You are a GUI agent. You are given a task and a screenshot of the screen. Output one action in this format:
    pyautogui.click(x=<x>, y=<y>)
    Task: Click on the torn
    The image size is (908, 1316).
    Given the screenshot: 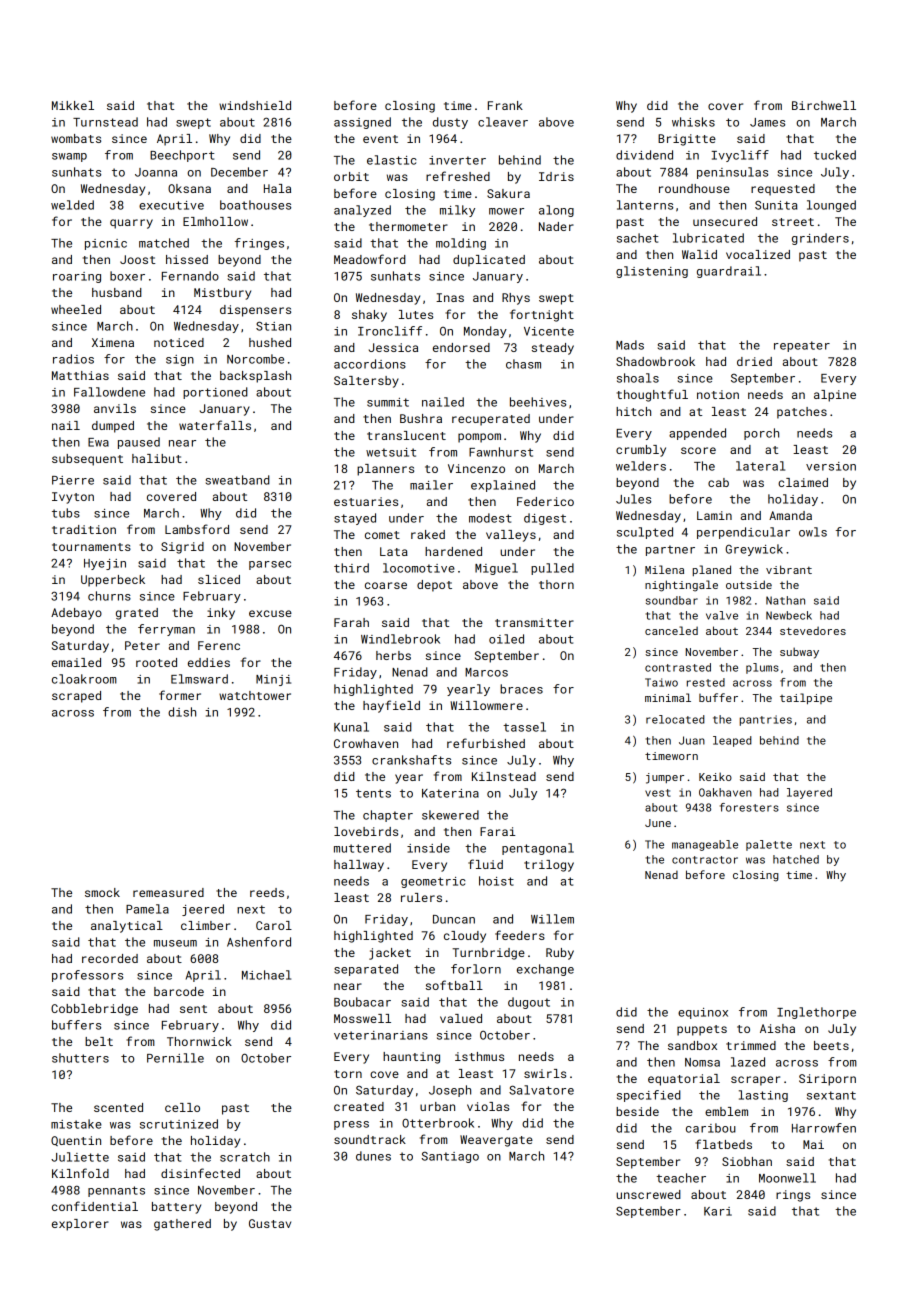 What is the action you would take?
    pyautogui.click(x=348, y=1074)
